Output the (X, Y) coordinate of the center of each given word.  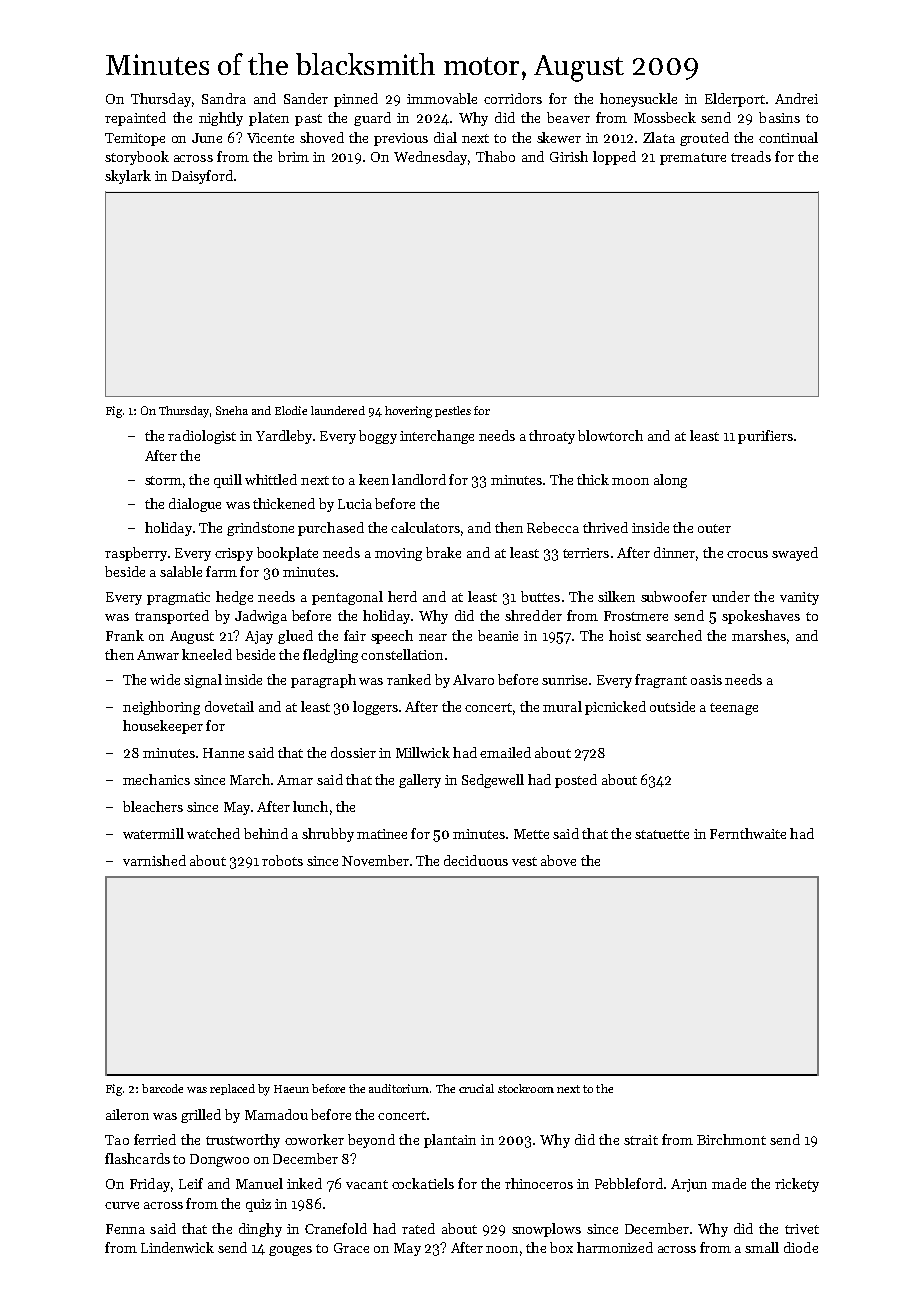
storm (163, 480)
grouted (704, 139)
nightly (221, 119)
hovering (408, 412)
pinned (356, 100)
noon (502, 1249)
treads (751, 156)
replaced (232, 1089)
